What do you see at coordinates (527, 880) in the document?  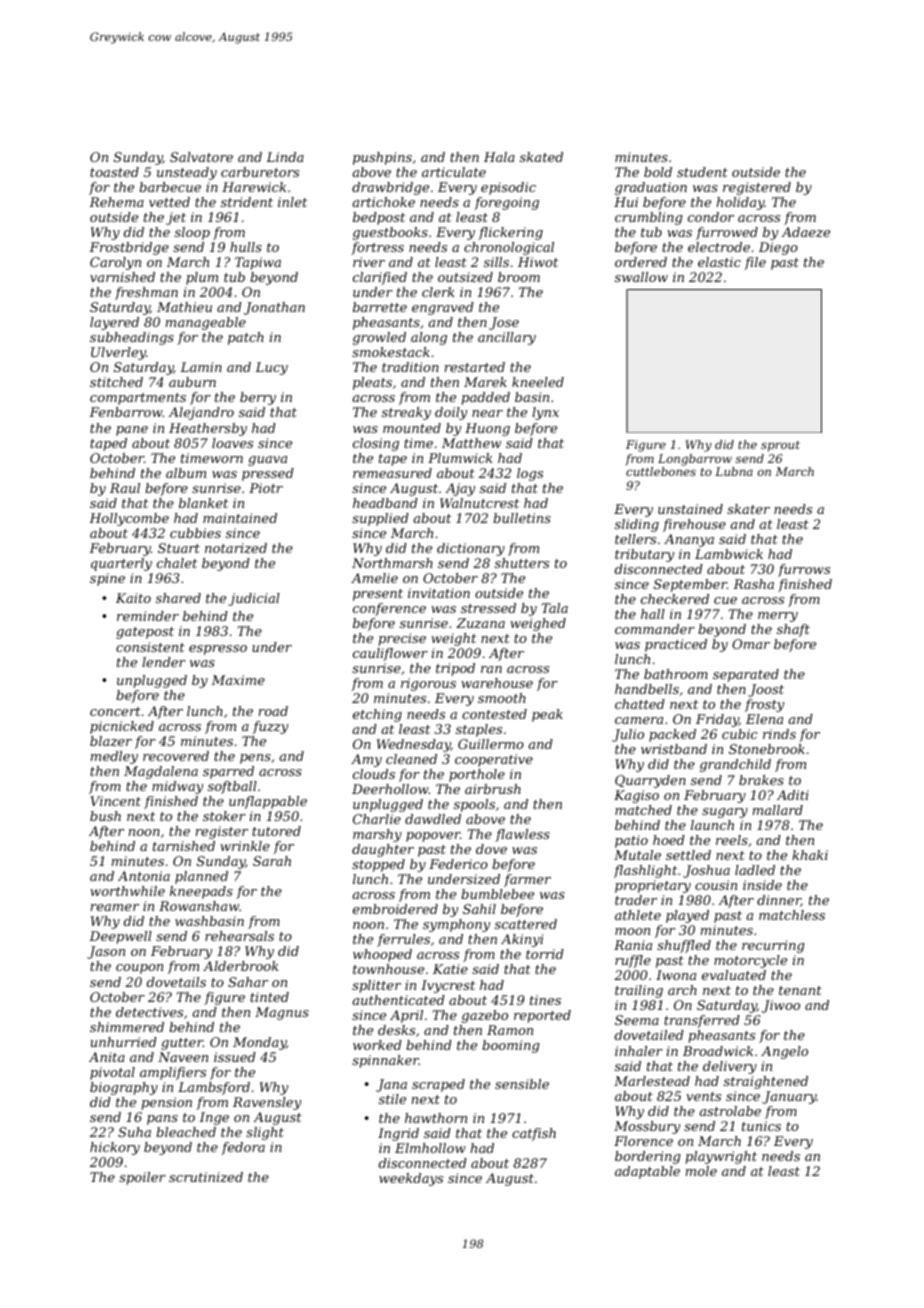 I see `farmer` at bounding box center [527, 880].
